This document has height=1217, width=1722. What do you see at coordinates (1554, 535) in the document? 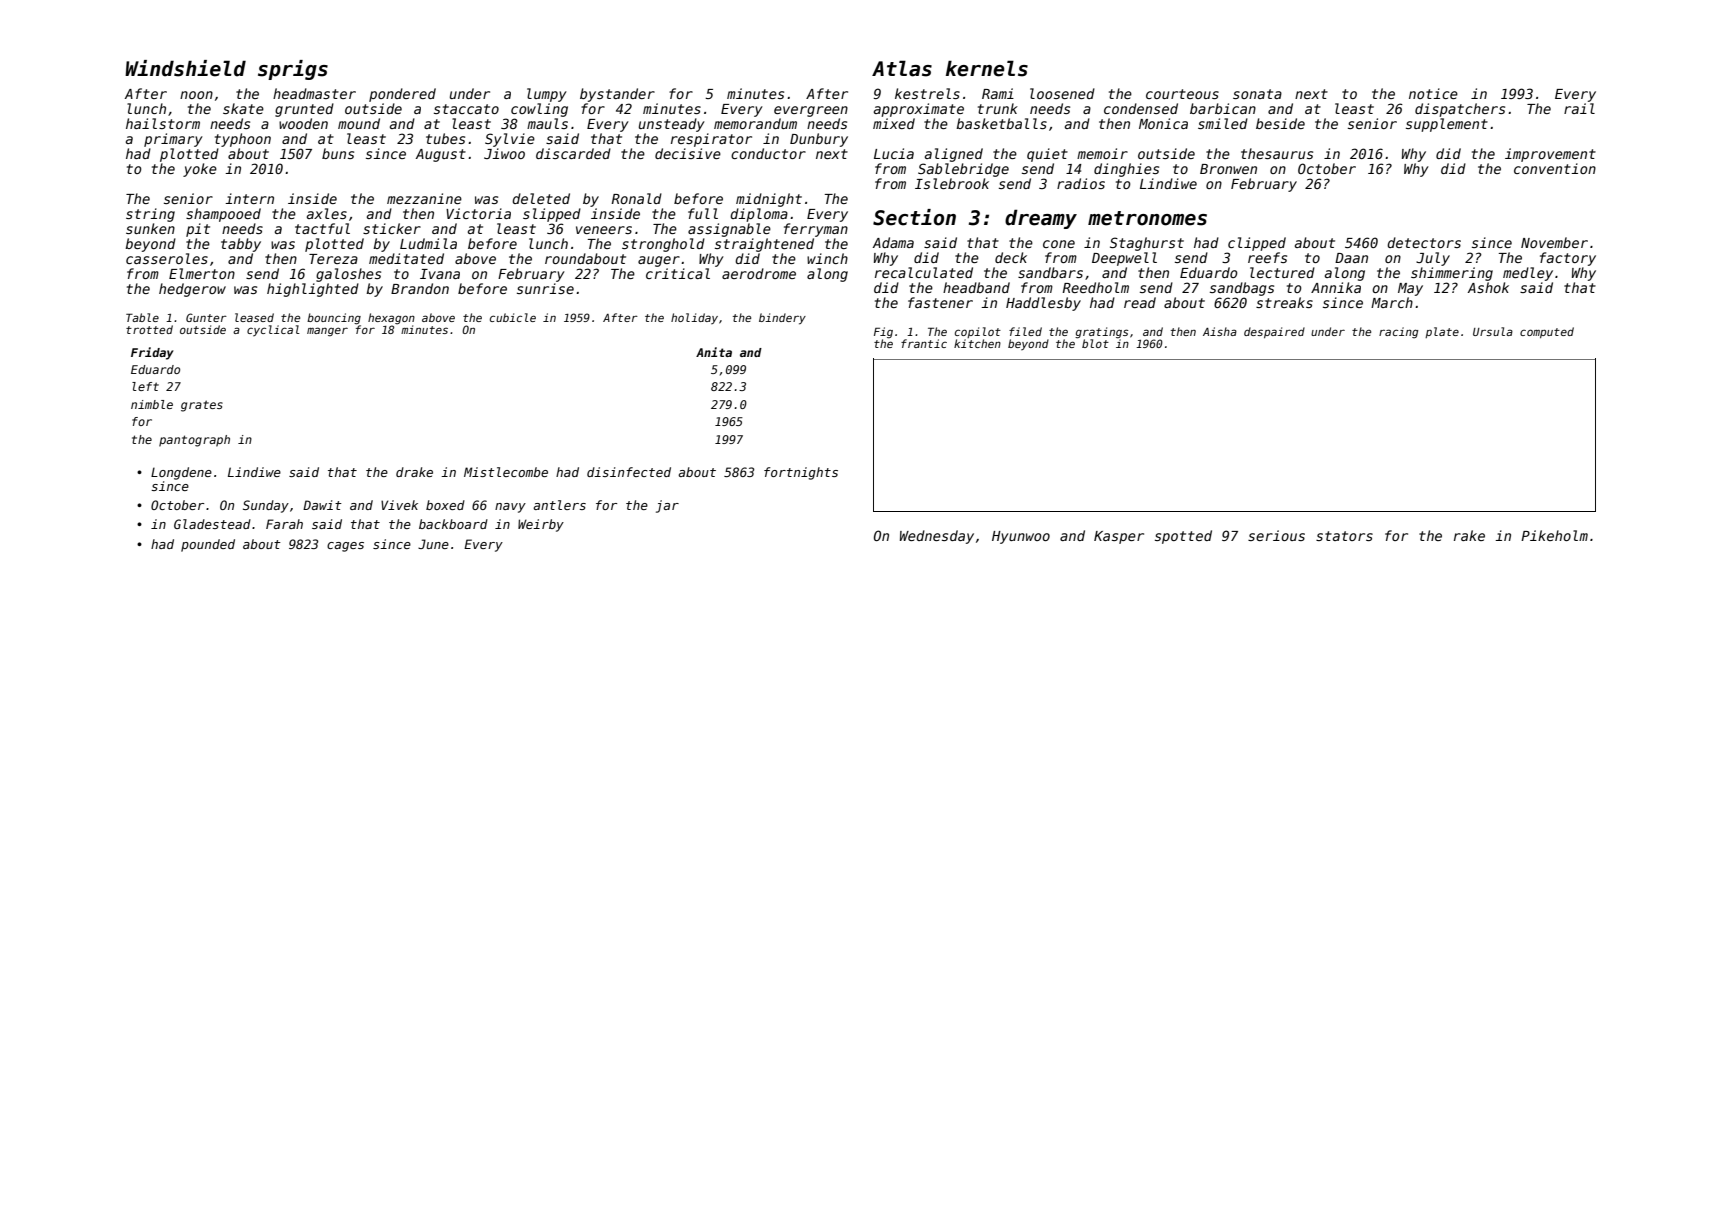
I see `Pikeholm` at bounding box center [1554, 535].
